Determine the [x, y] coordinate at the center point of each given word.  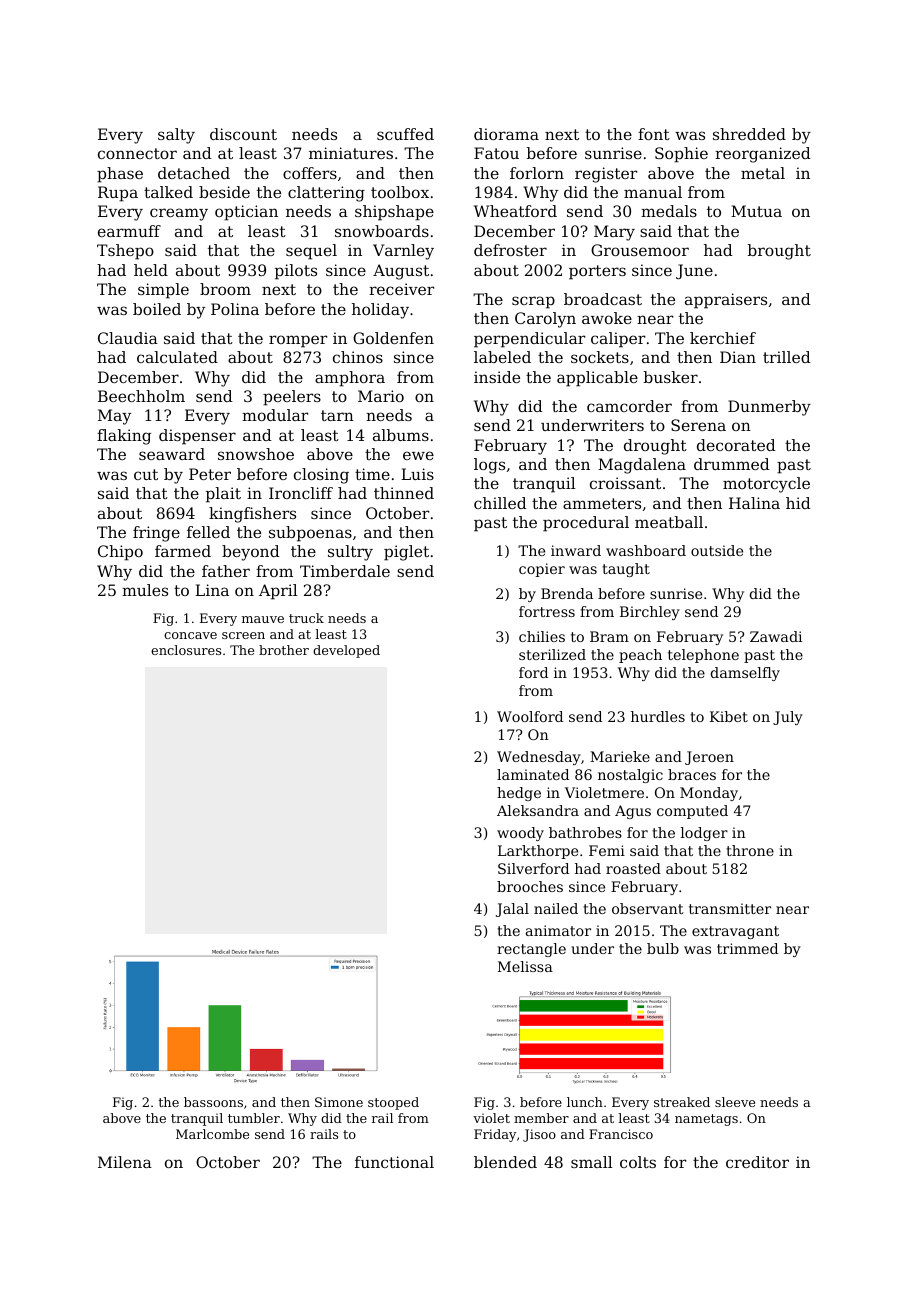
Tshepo [125, 252]
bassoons [213, 1102]
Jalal [512, 910]
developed [346, 651]
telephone [703, 656]
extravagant [735, 932]
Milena [125, 1162]
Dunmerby [769, 408]
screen [243, 635]
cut [146, 474]
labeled [502, 357]
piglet [406, 553]
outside [717, 550]
